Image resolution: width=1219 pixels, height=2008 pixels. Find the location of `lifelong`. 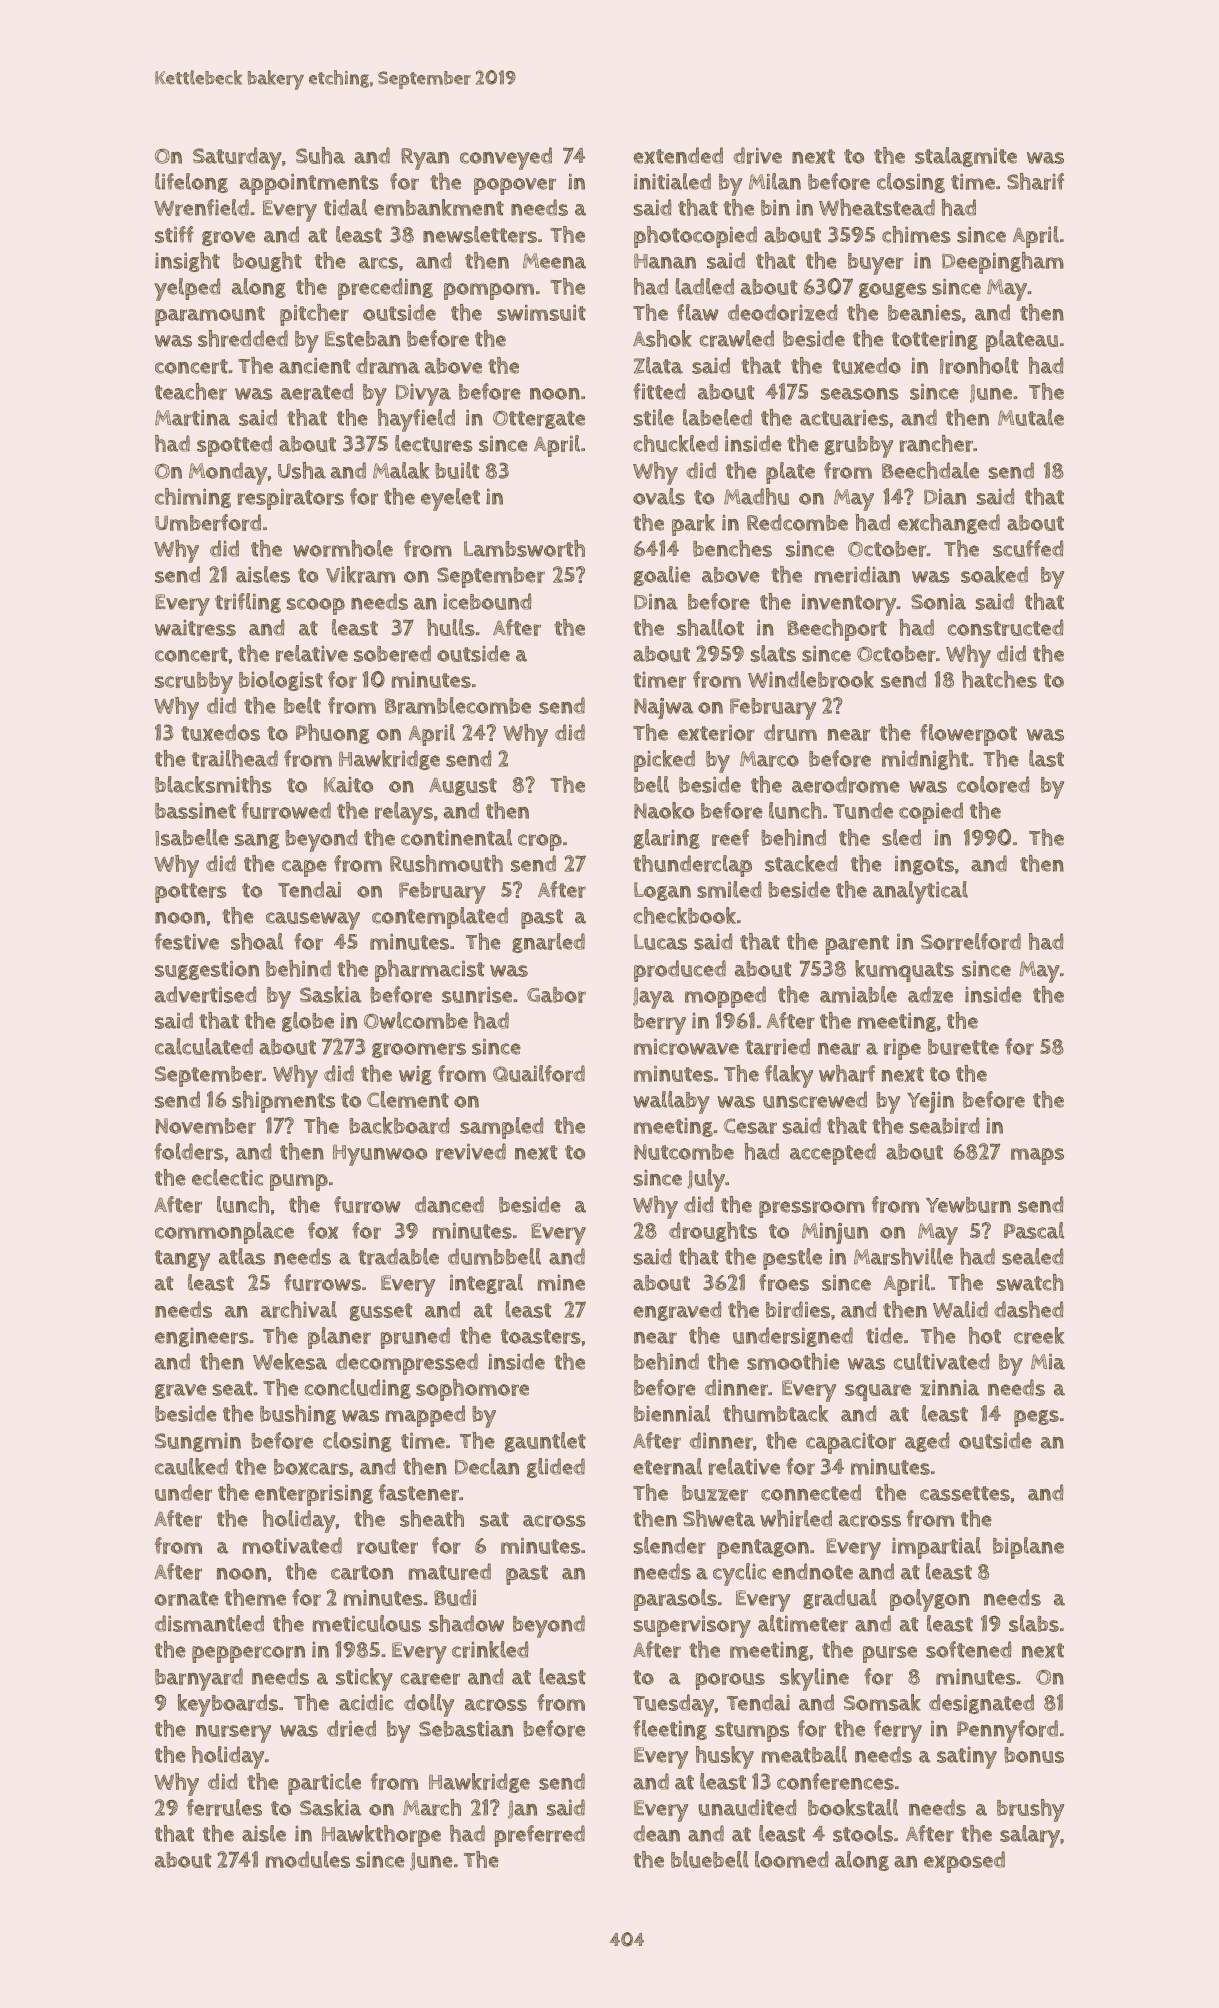

lifelong is located at coordinates (191, 183).
